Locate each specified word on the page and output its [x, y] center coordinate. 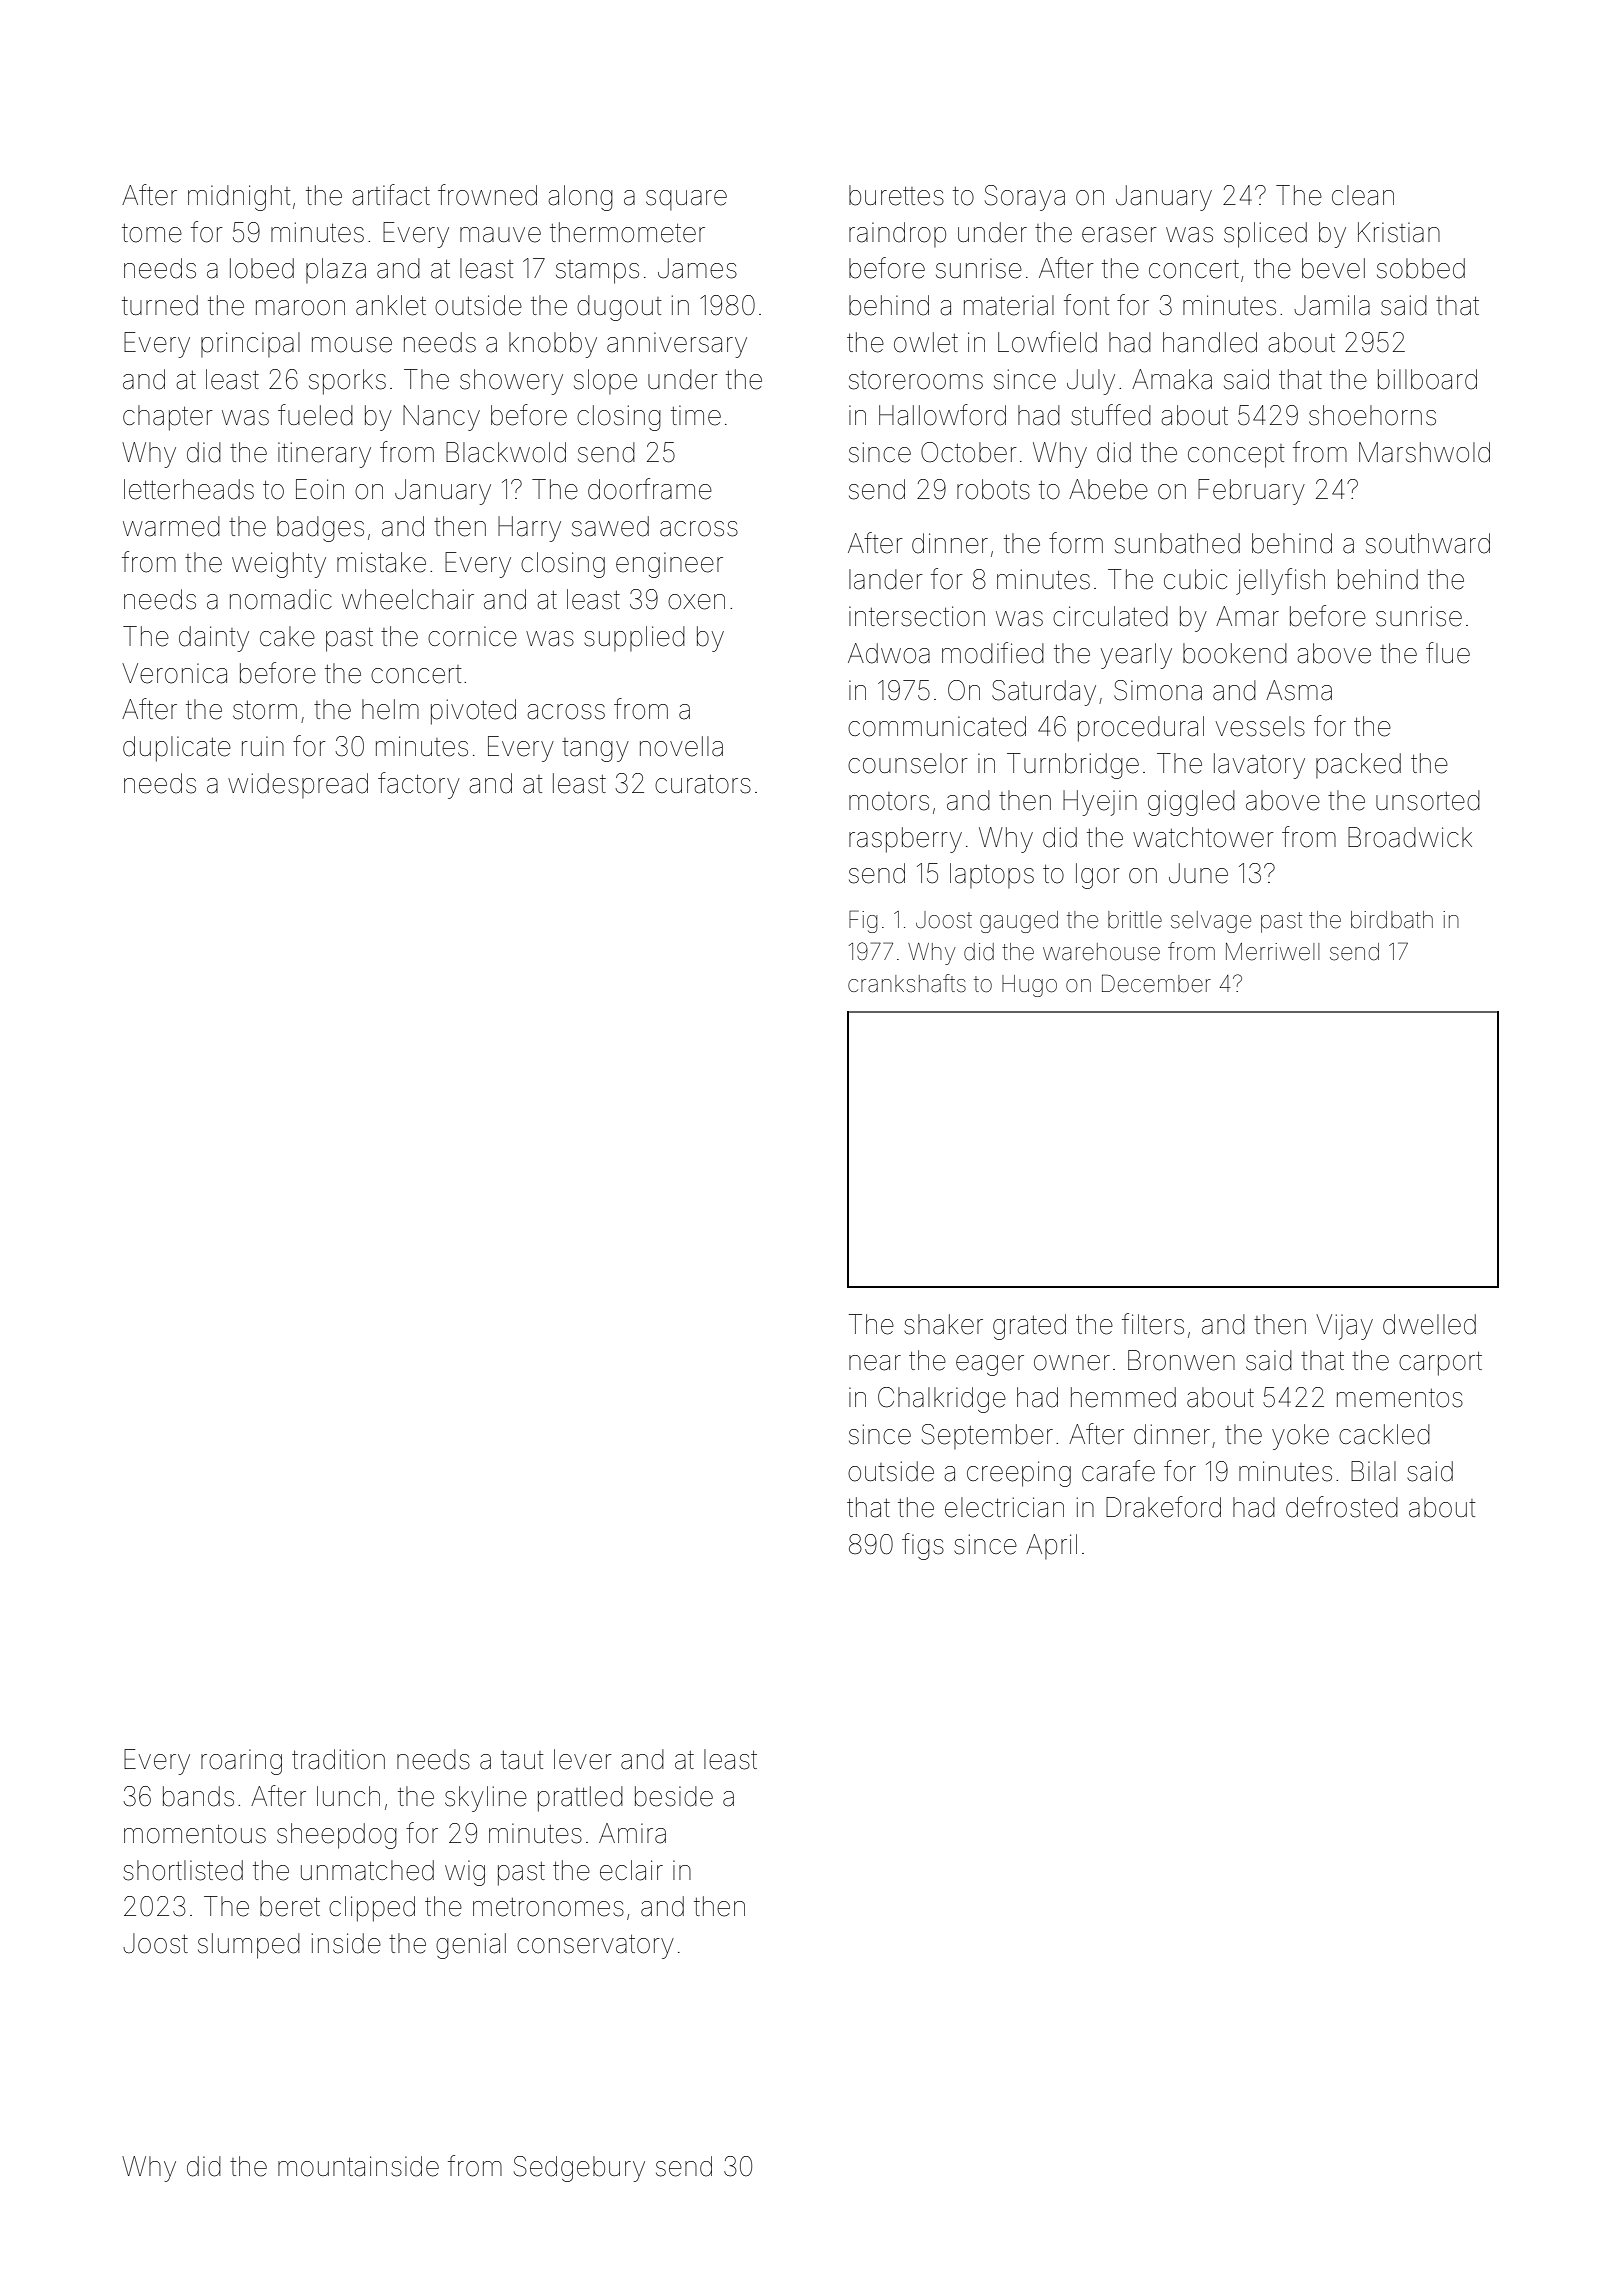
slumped [249, 1946]
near [875, 1363]
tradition [338, 1759]
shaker [943, 1324]
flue [1448, 653]
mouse [352, 345]
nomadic [281, 599]
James [697, 268]
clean [1363, 195]
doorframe [650, 489]
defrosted [1342, 1507]
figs [923, 1546]
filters [1153, 1324]
